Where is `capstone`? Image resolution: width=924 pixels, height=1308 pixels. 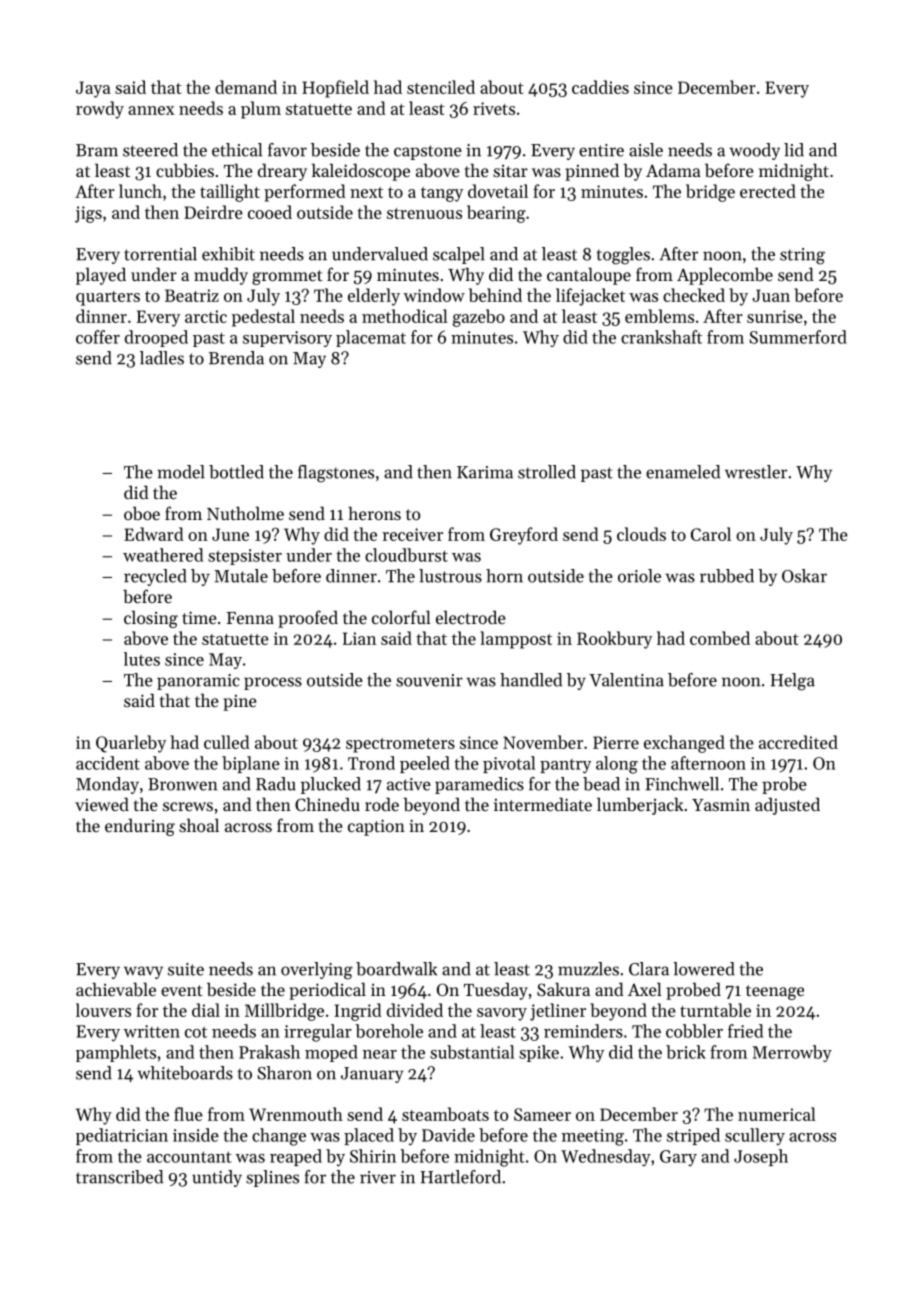 capstone is located at coordinates (428, 152).
